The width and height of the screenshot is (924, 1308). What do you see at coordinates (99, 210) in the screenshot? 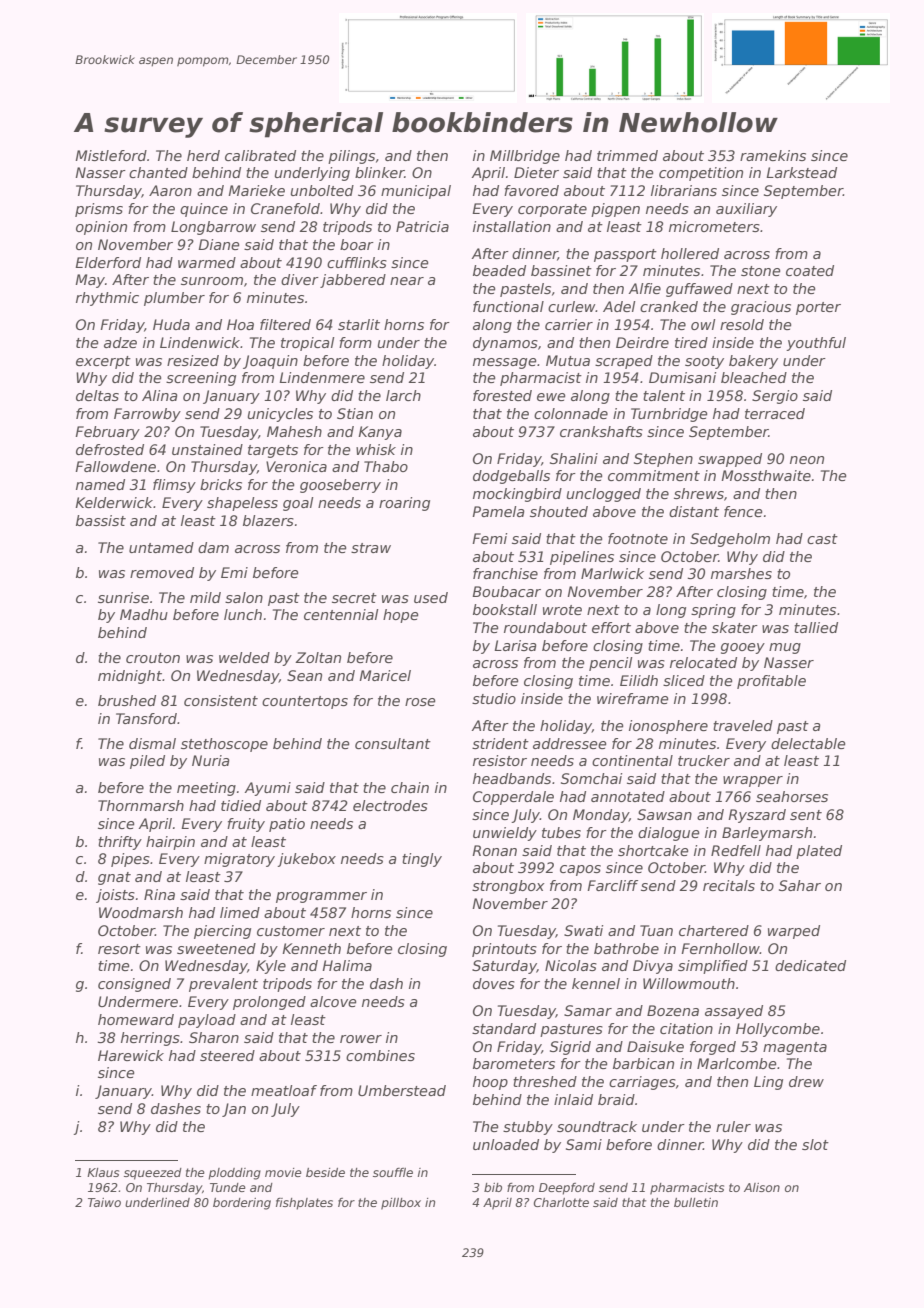
I see `prisms` at bounding box center [99, 210].
